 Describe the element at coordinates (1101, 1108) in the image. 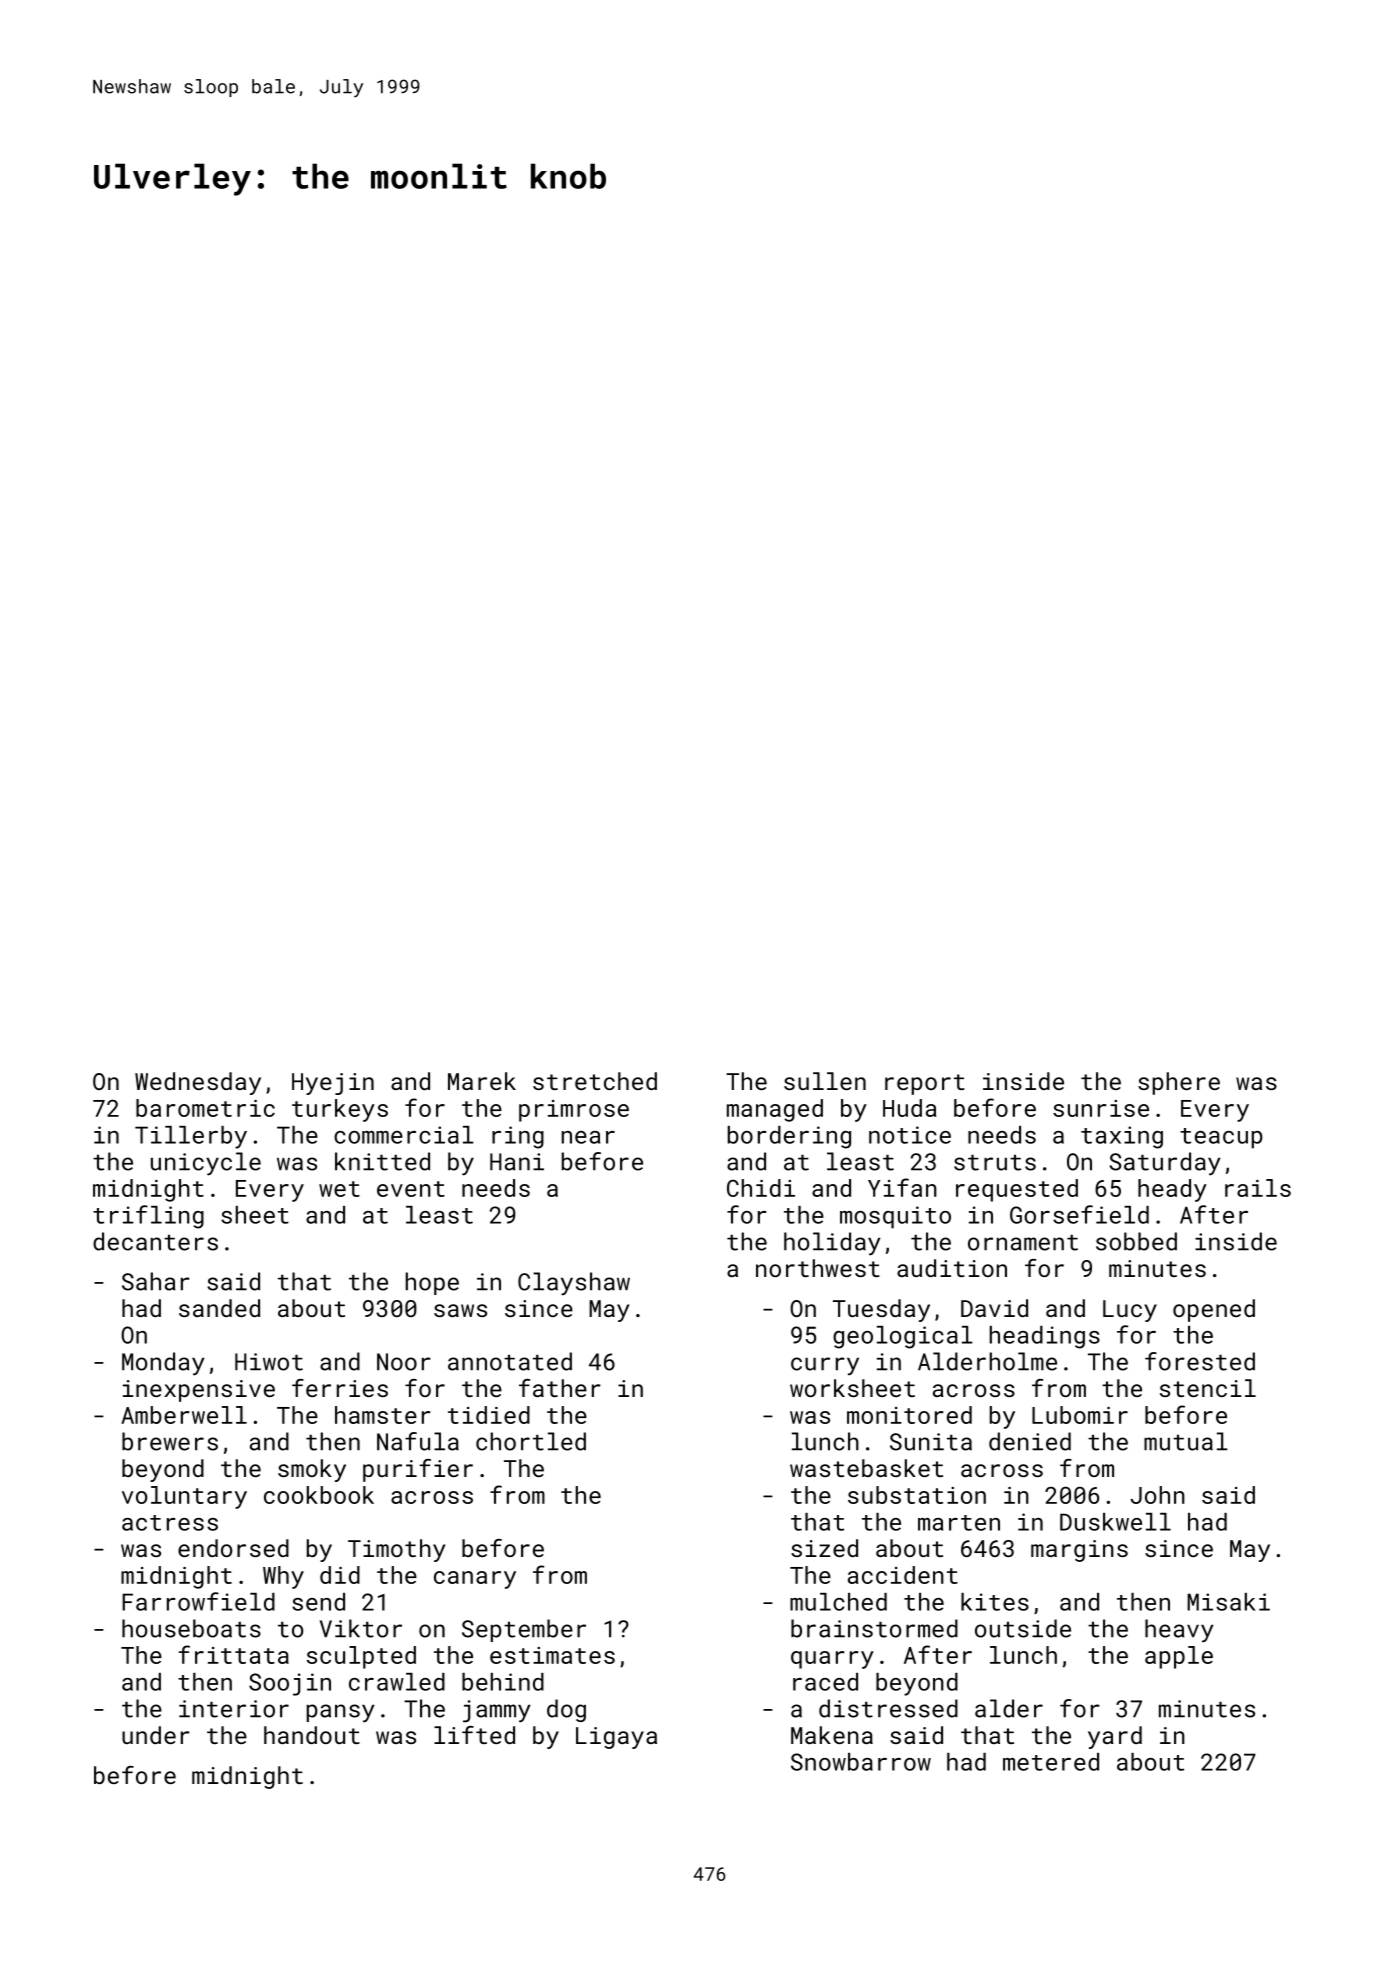

I see `sunrise` at that location.
